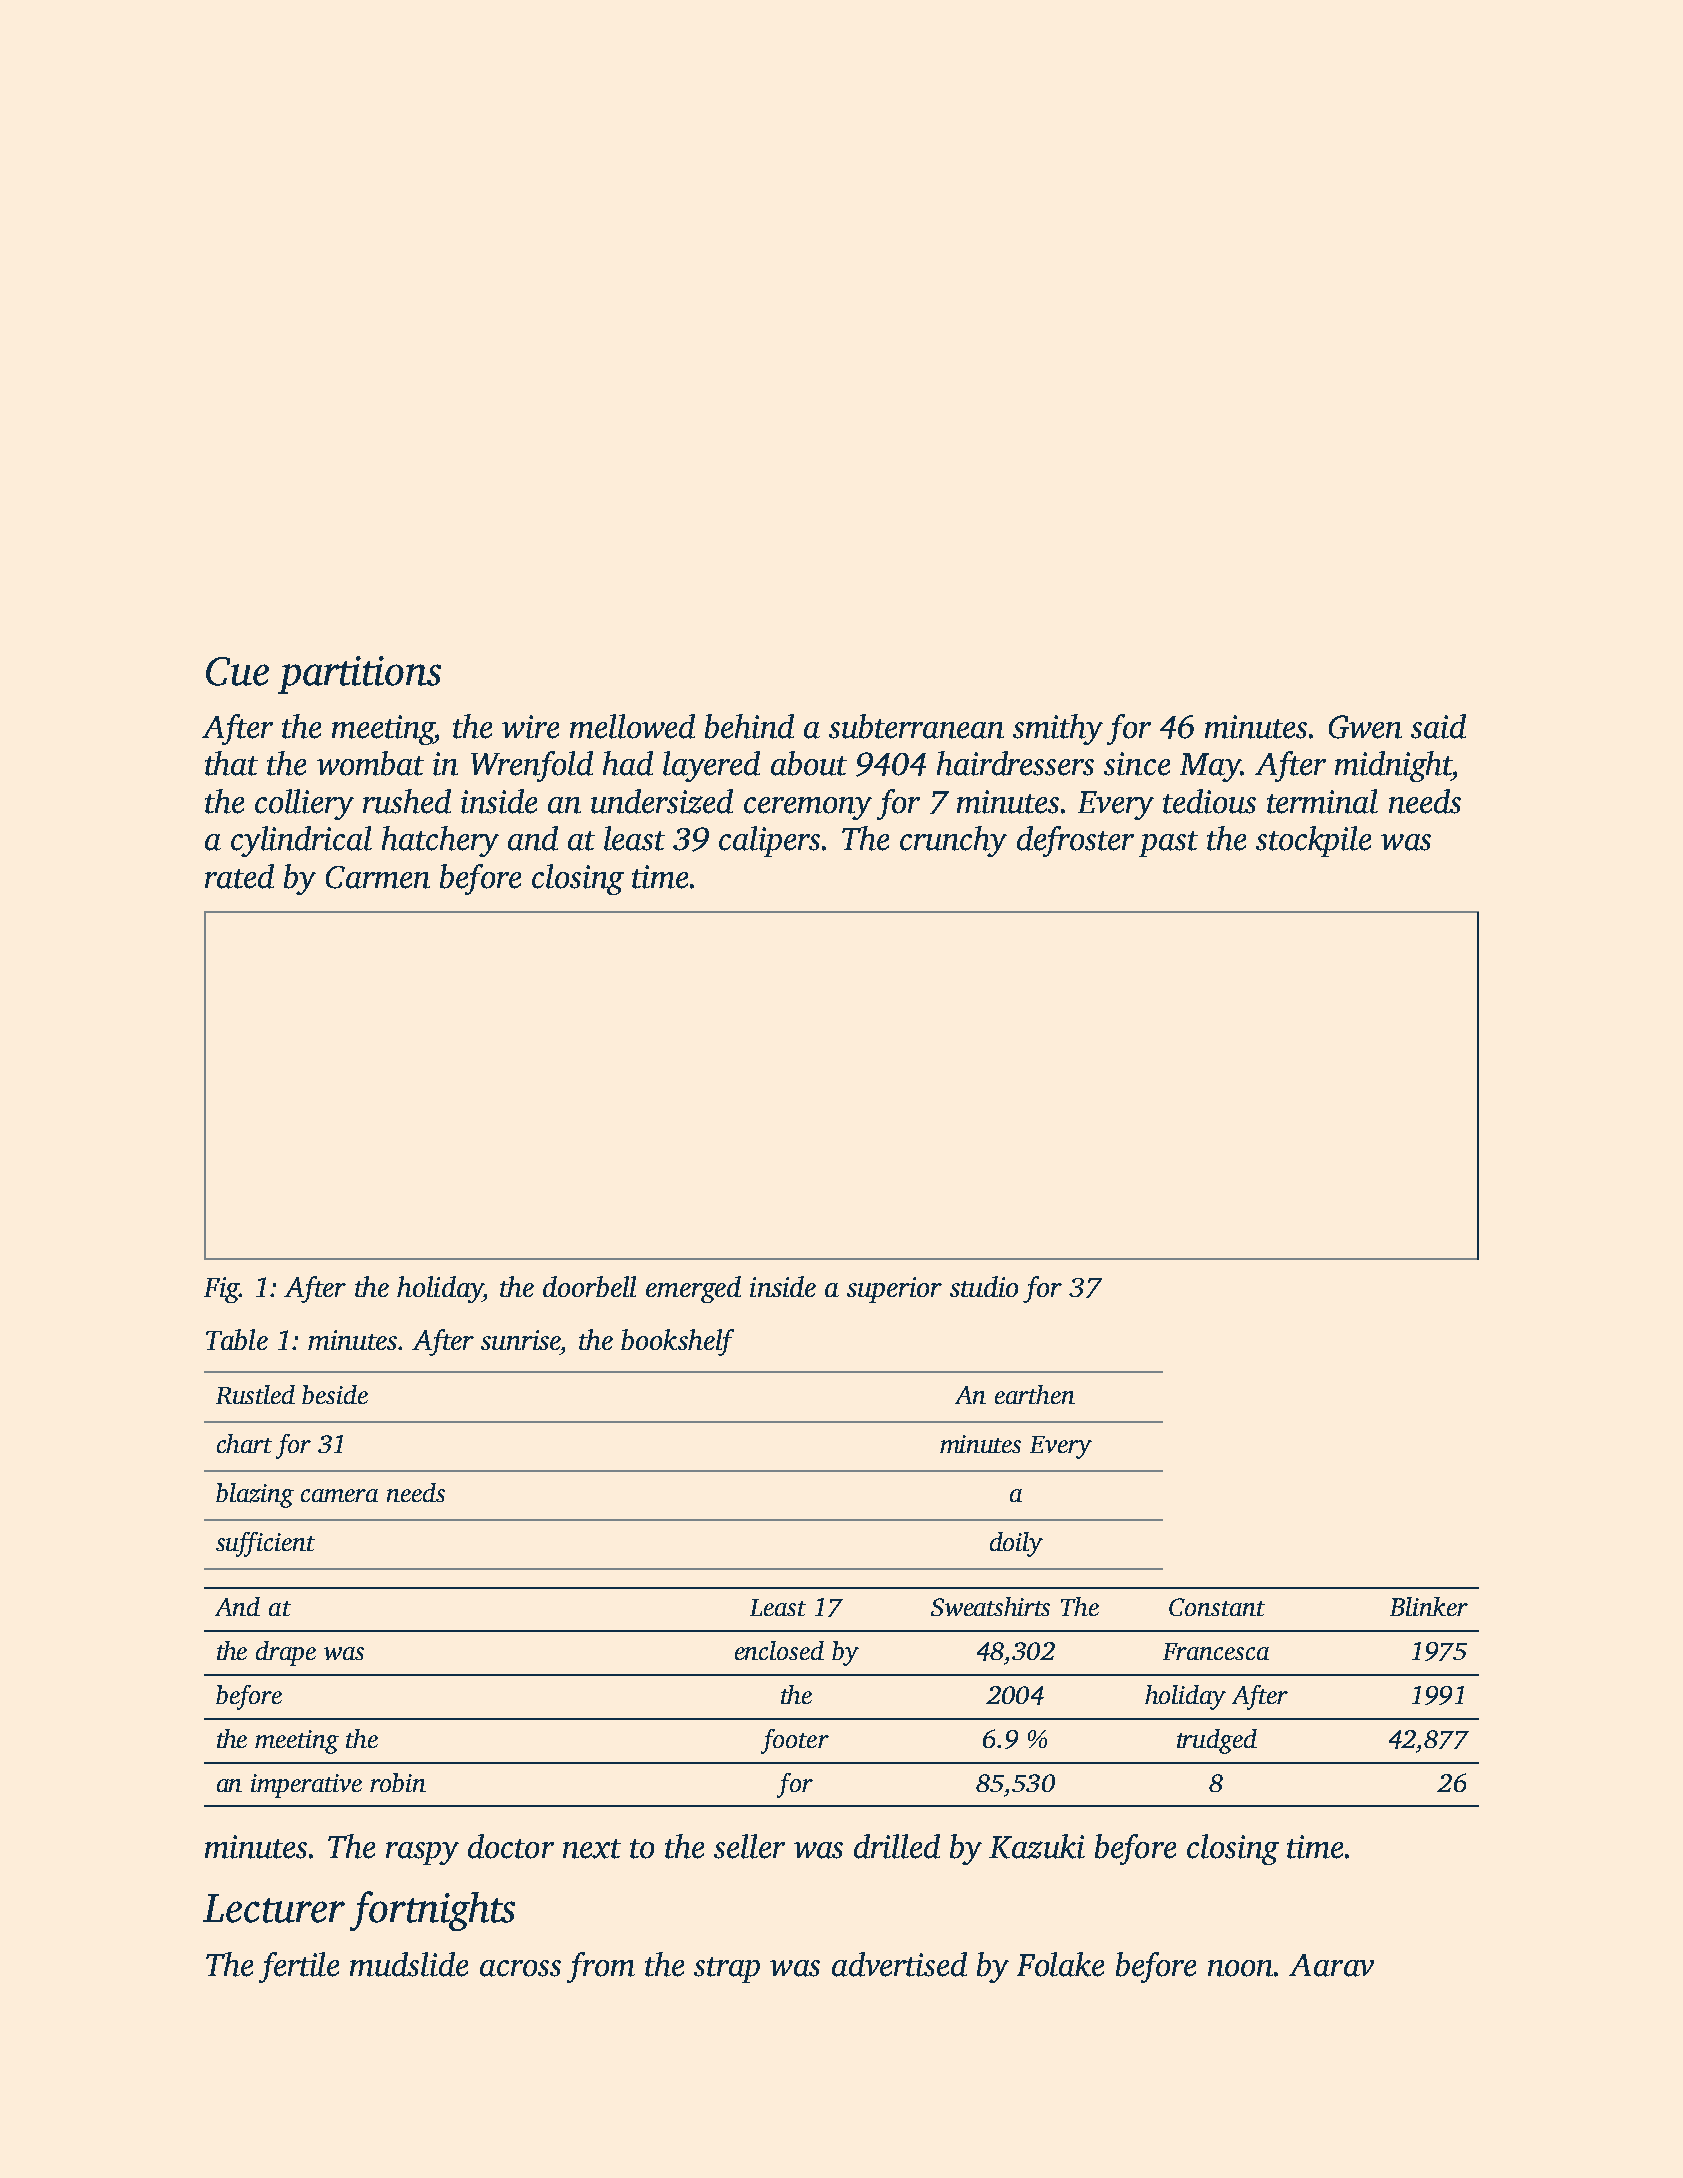 This screenshot has width=1683, height=2178. Describe the element at coordinates (1429, 1606) in the screenshot. I see `Blinker` at that location.
